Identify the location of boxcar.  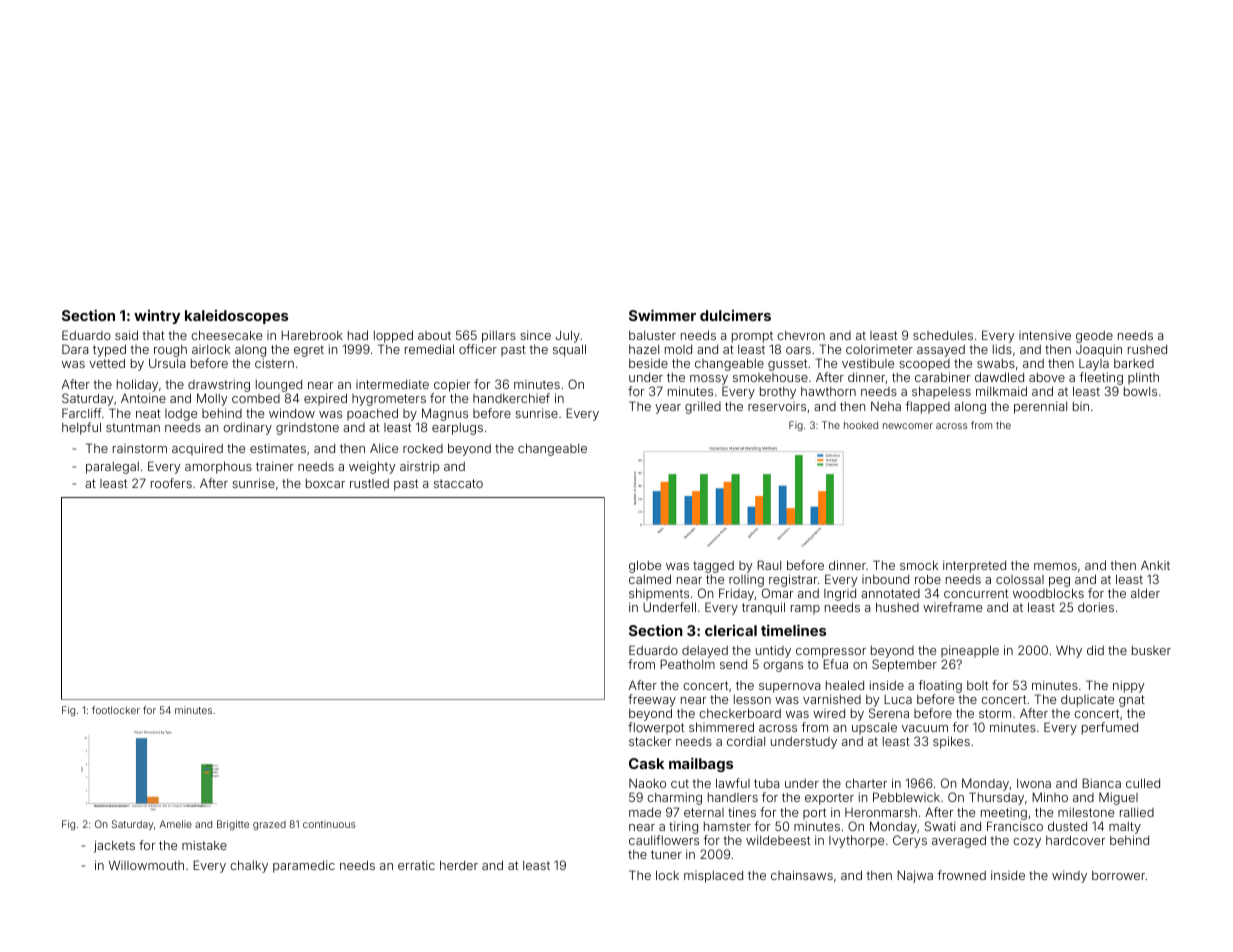
(325, 483).
